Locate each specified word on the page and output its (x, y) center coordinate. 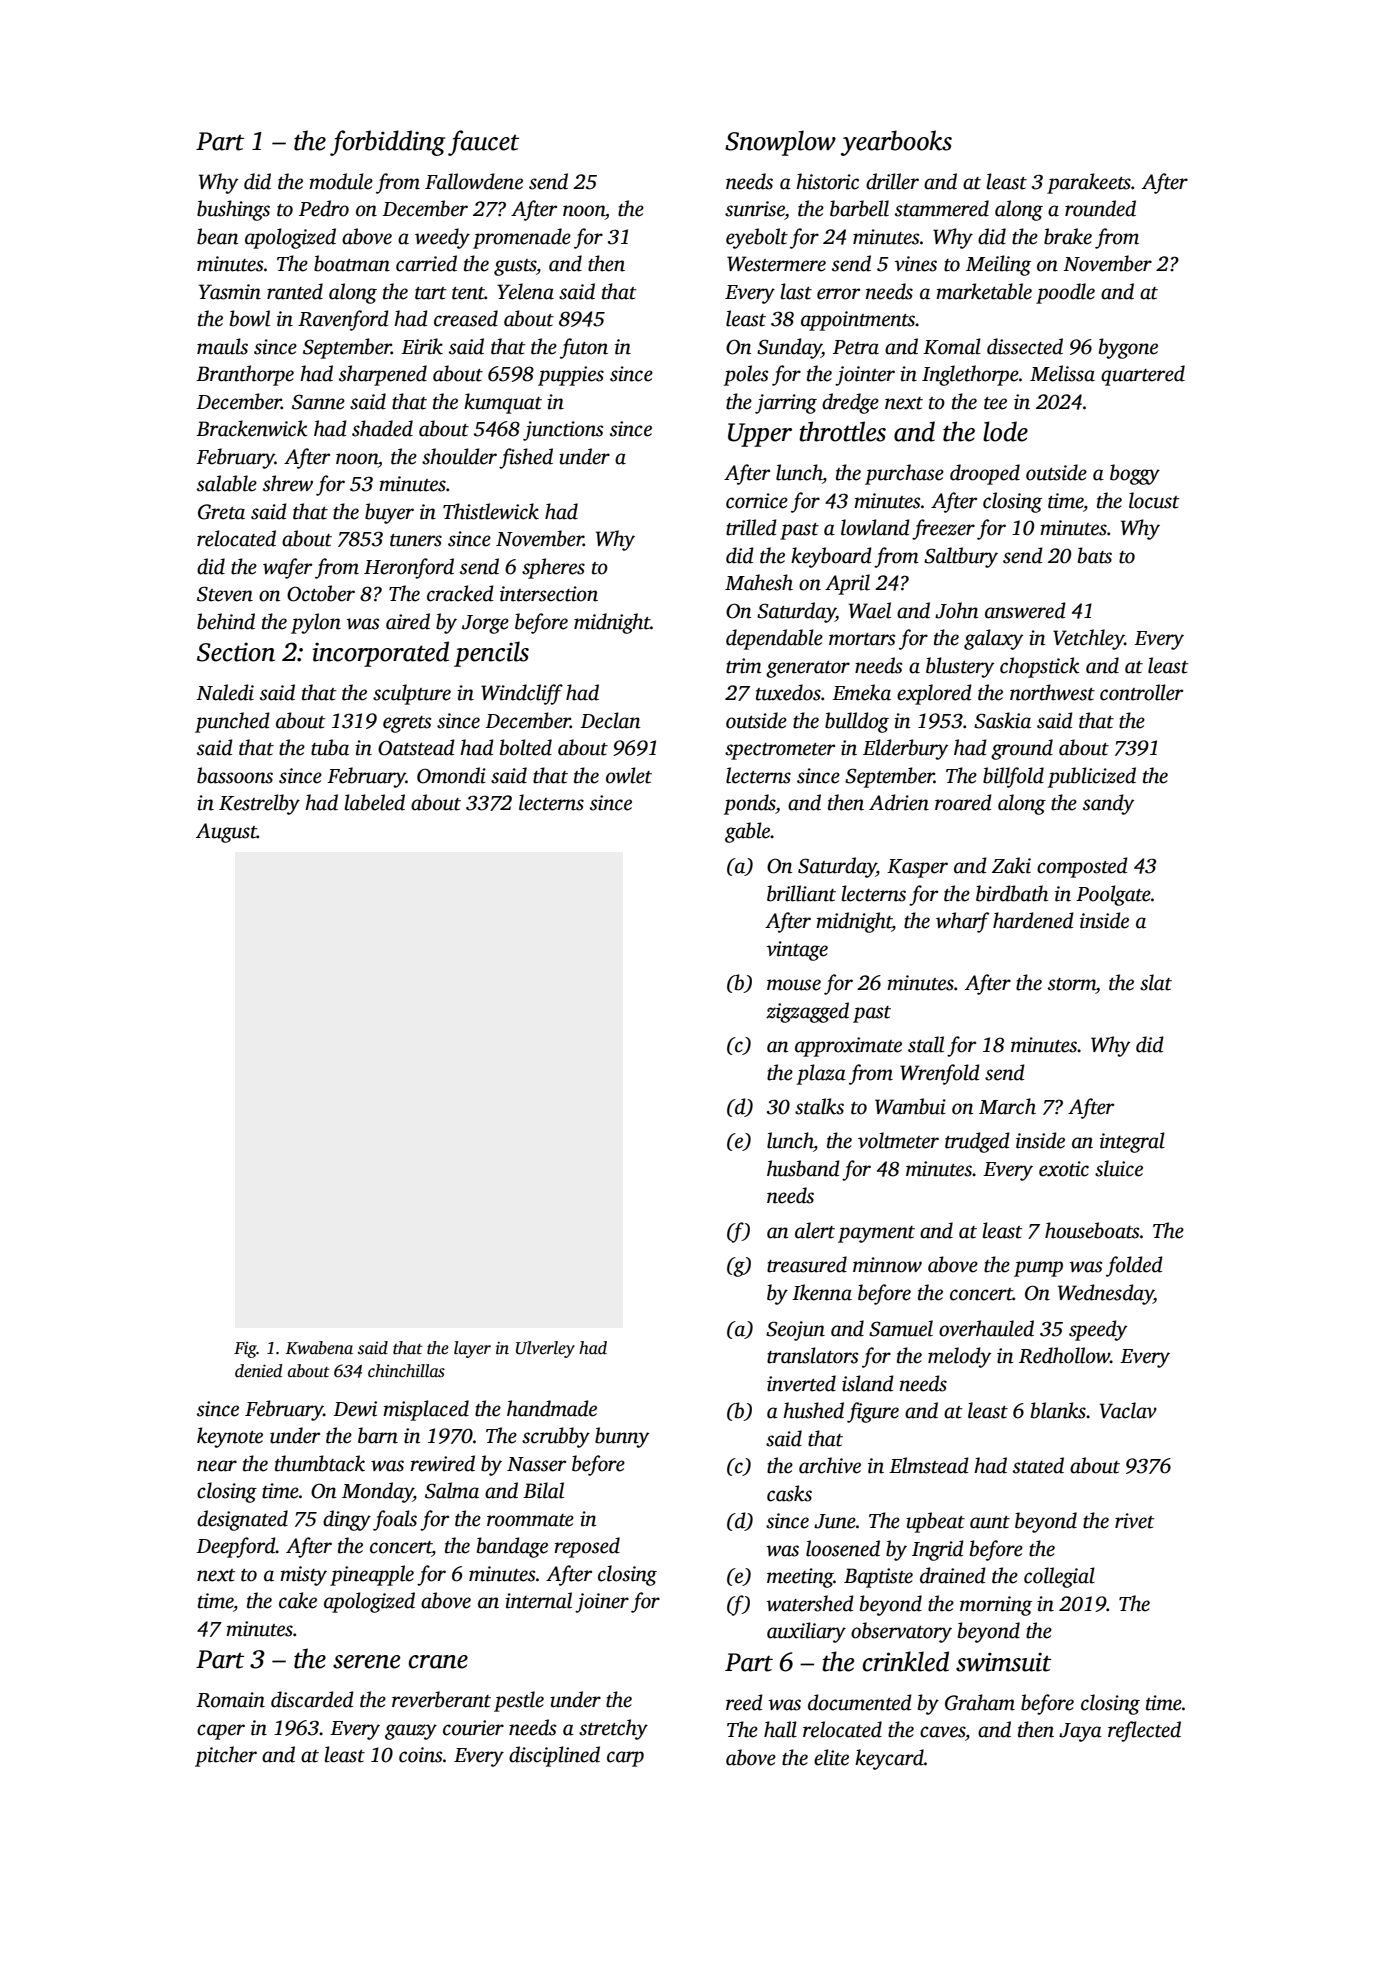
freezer (943, 529)
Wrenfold (940, 1074)
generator (808, 669)
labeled (374, 802)
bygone (1128, 348)
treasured (807, 1264)
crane (438, 1662)
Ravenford (343, 320)
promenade (522, 238)
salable (227, 483)
